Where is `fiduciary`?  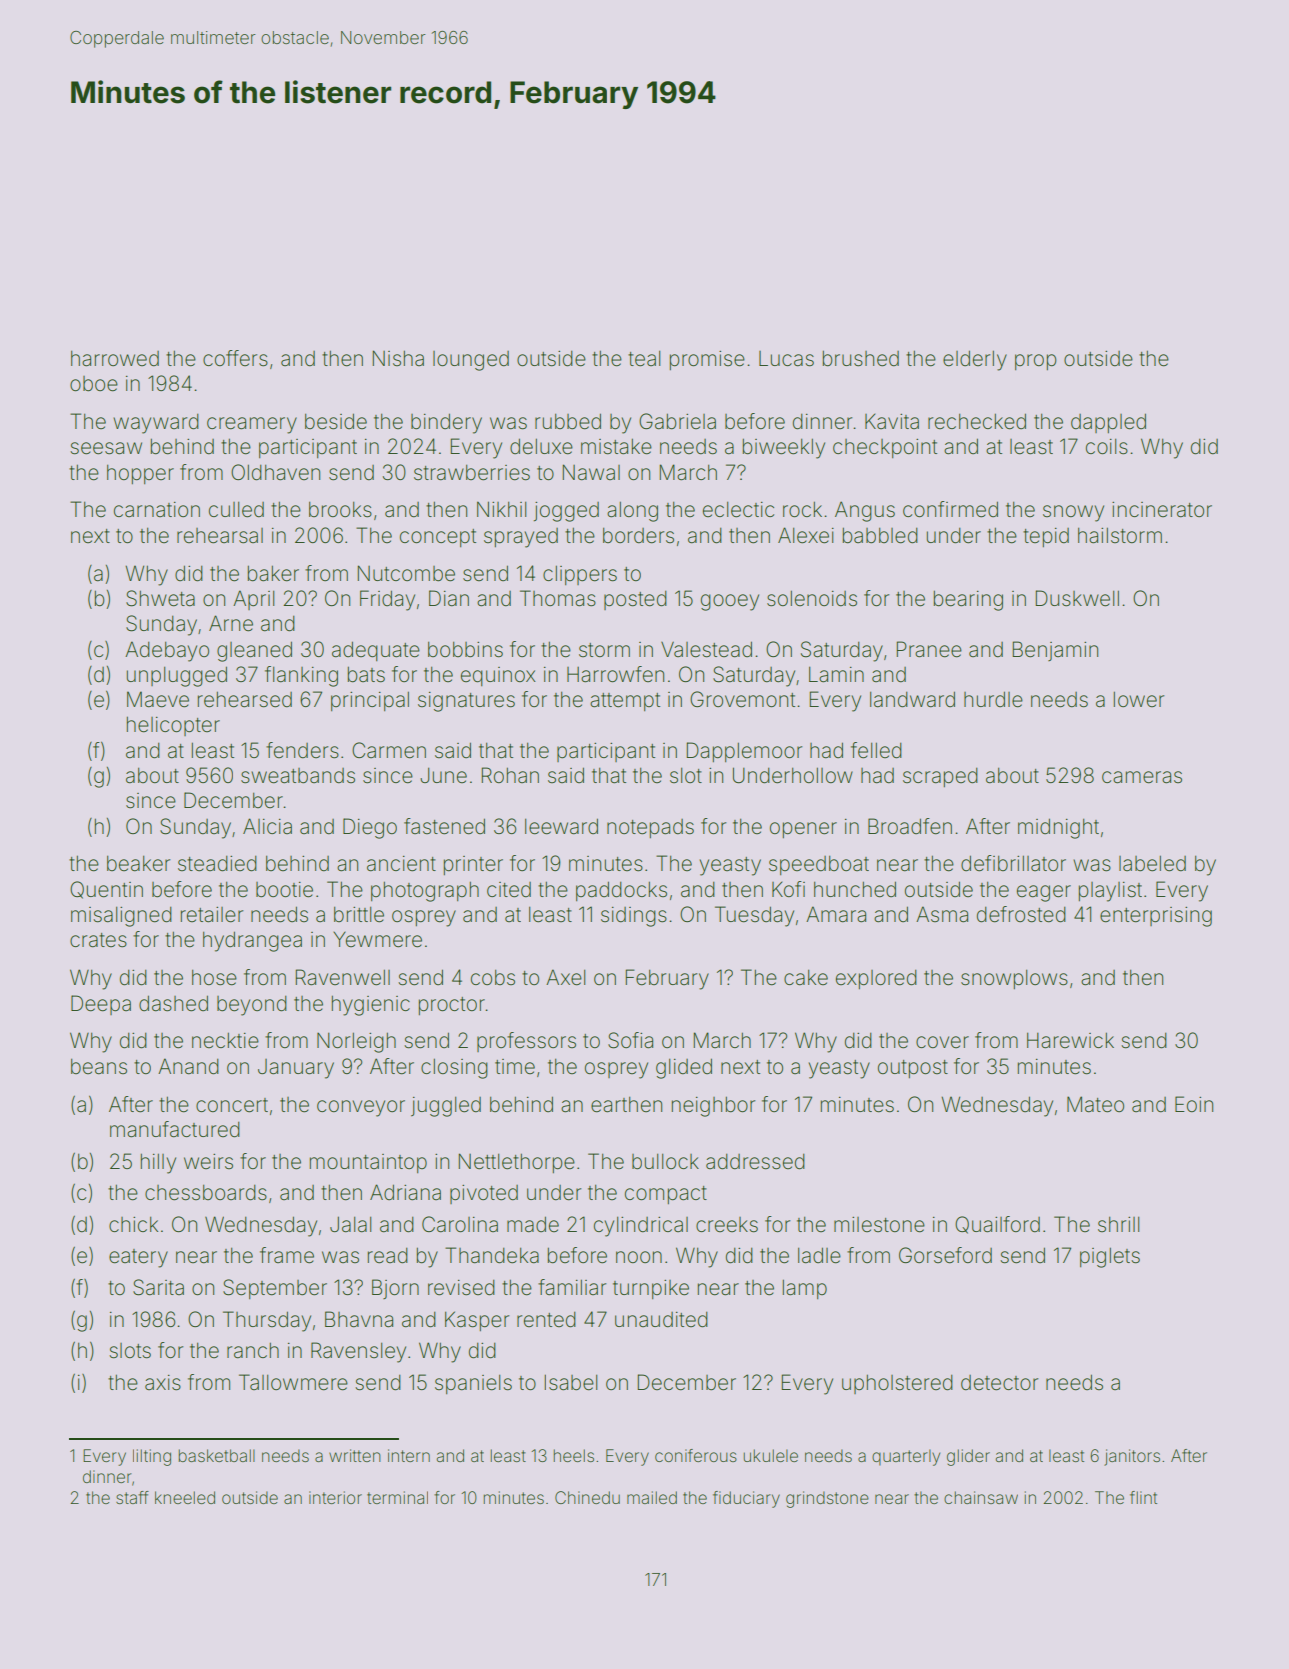
fiduciary is located at coordinates (746, 1499).
